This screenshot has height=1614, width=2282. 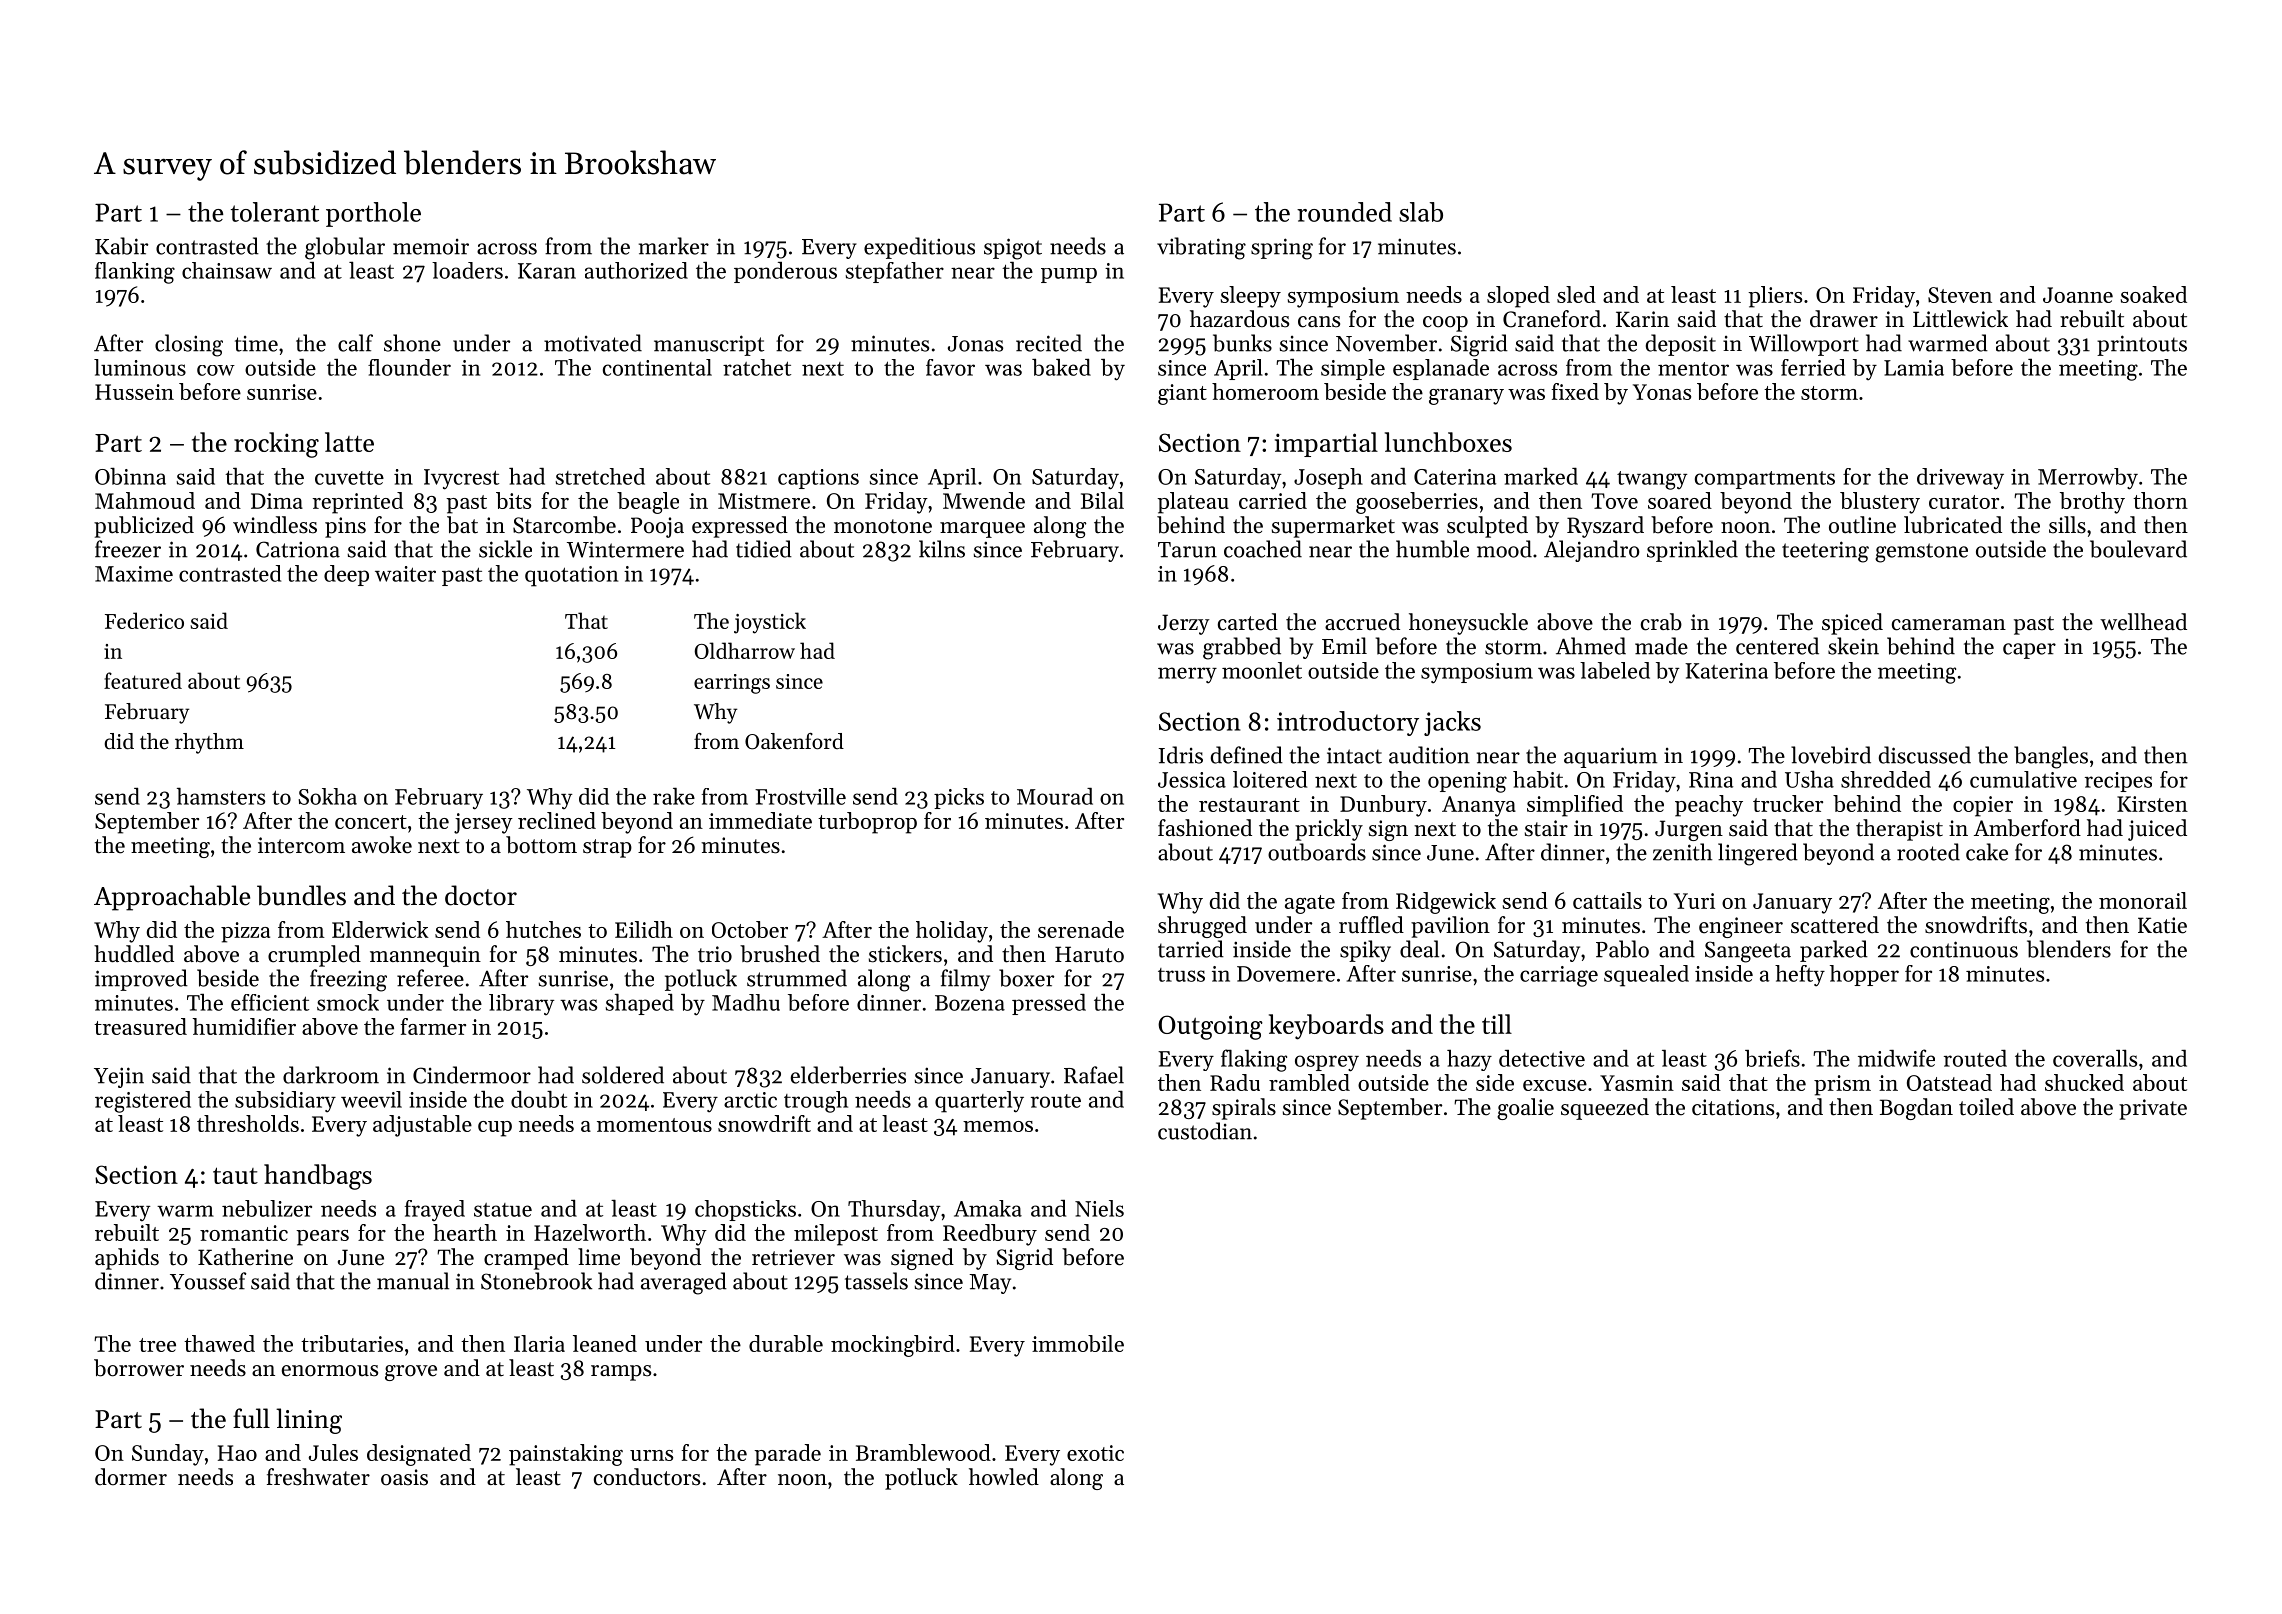 I want to click on efficient, so click(x=270, y=1002).
